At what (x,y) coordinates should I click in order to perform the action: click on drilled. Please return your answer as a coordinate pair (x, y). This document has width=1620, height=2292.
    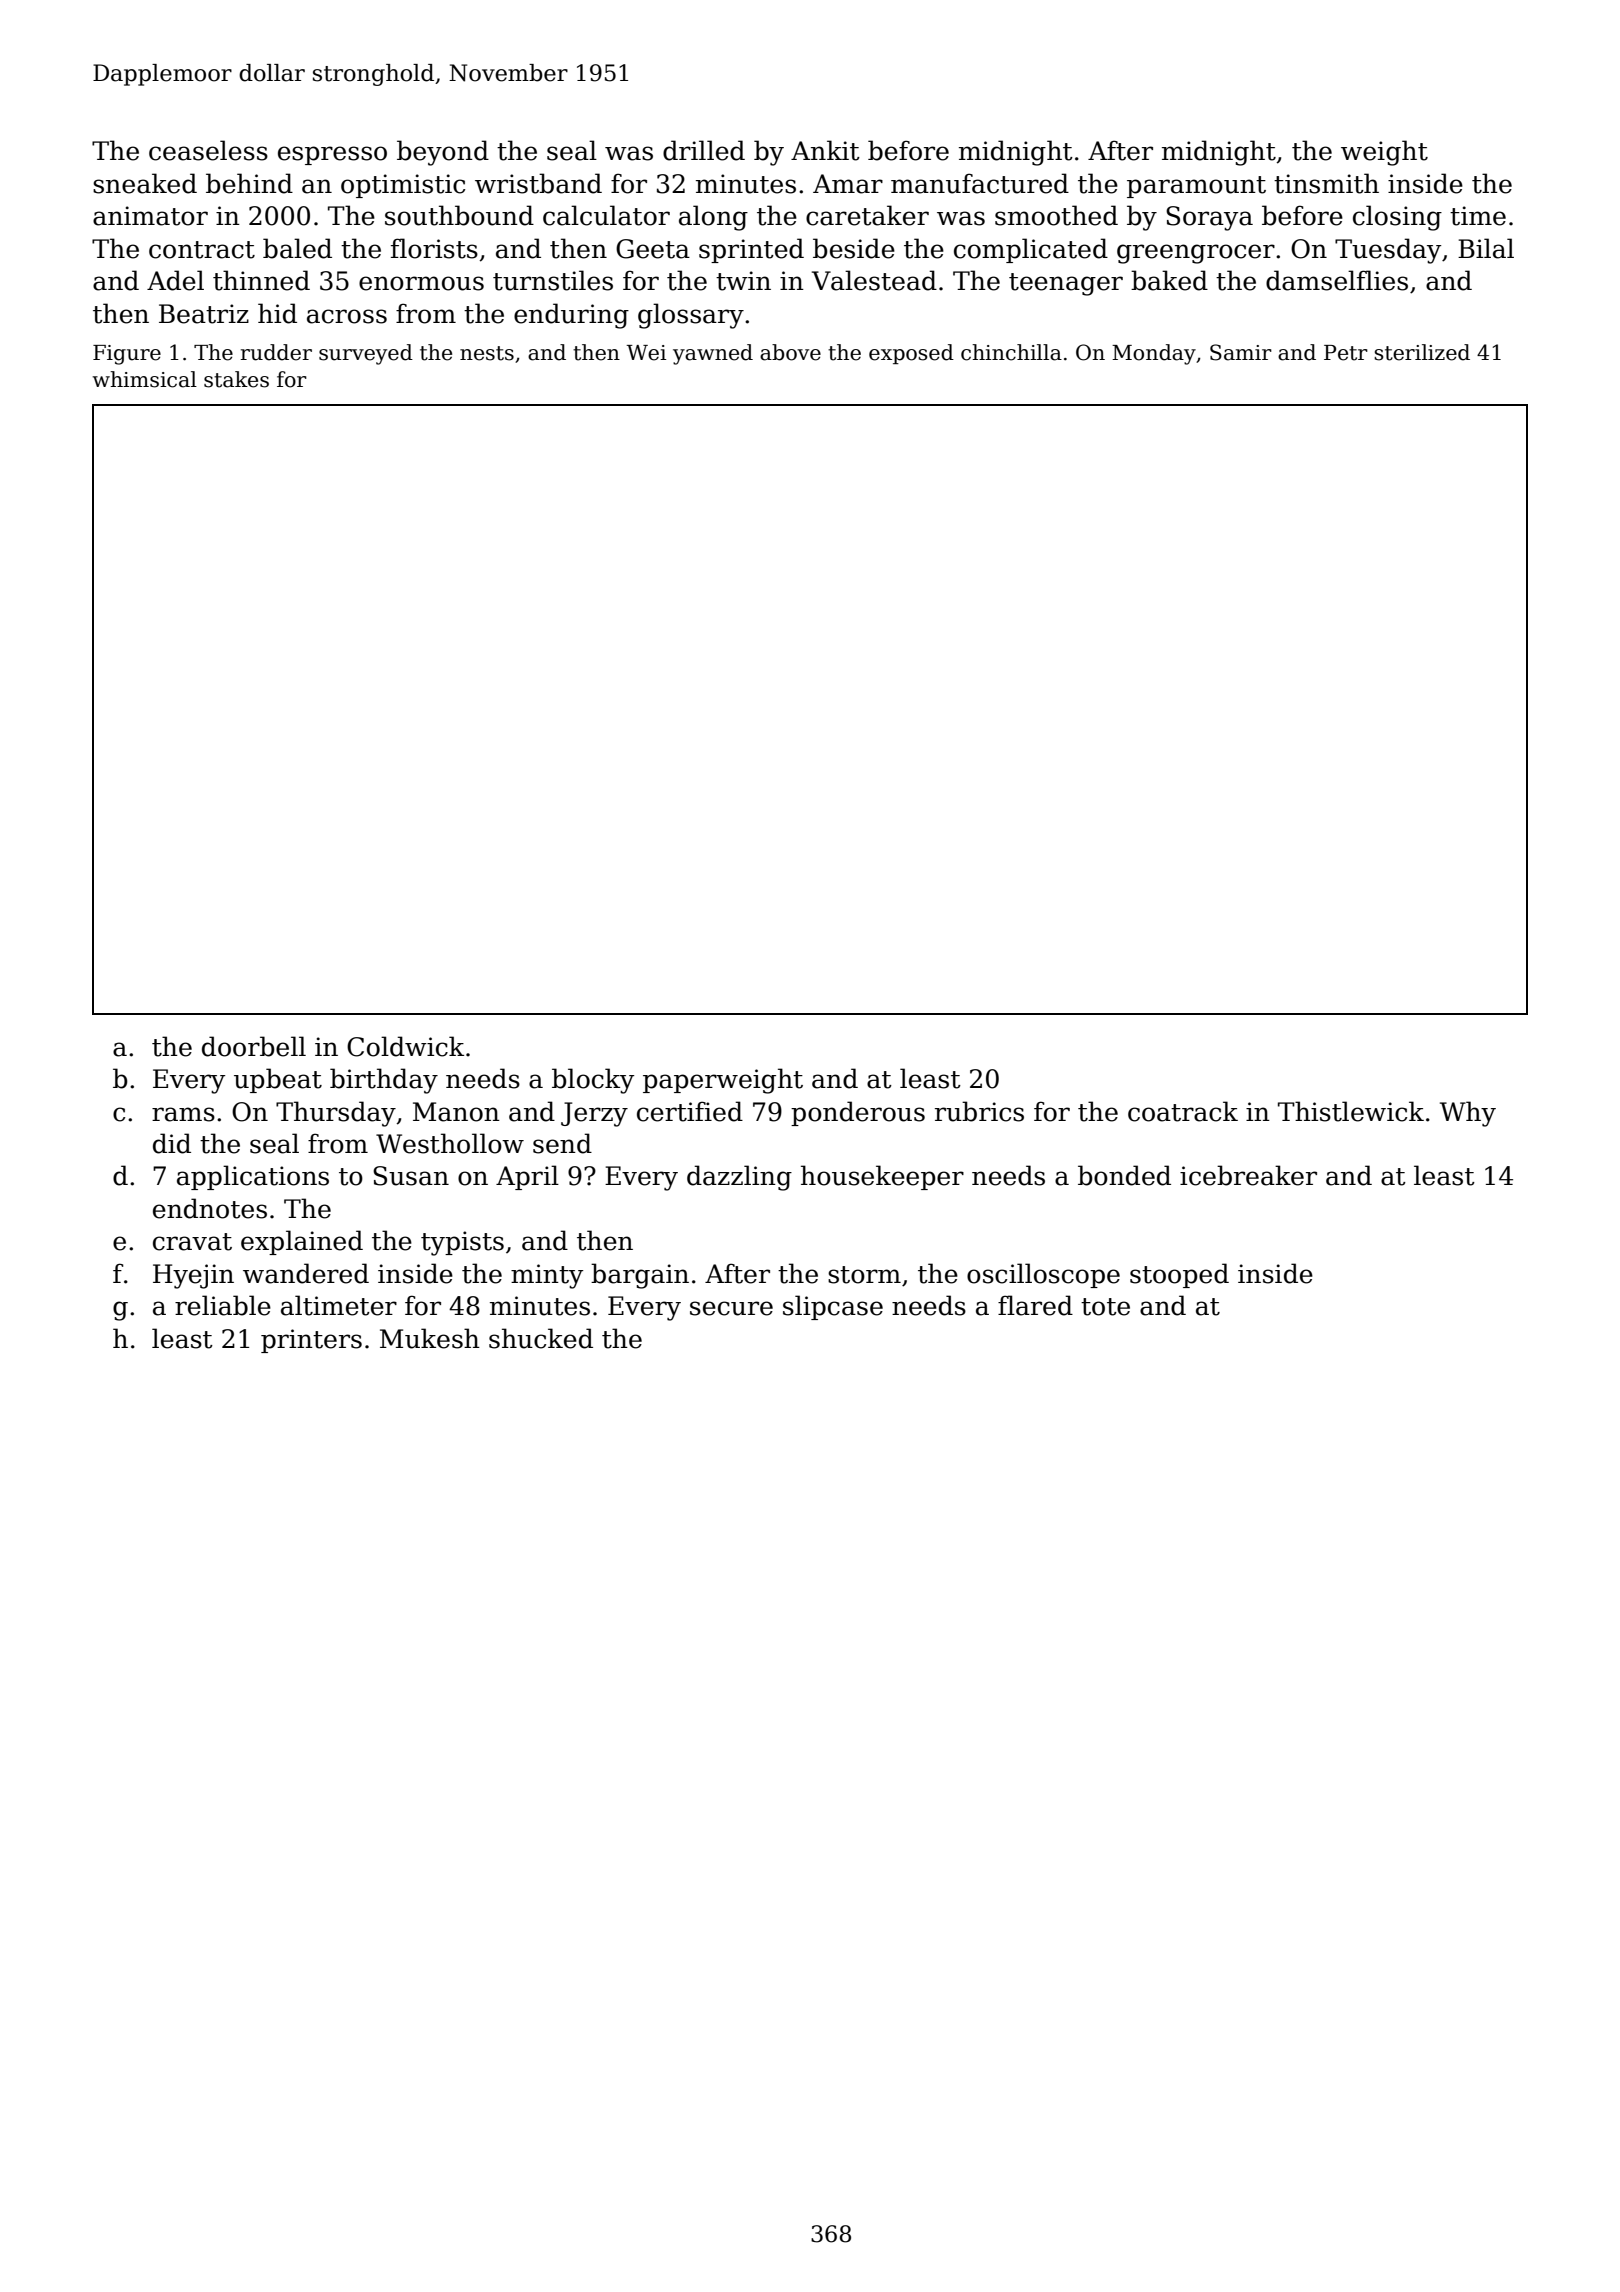
    Looking at the image, I should click on (704, 150).
